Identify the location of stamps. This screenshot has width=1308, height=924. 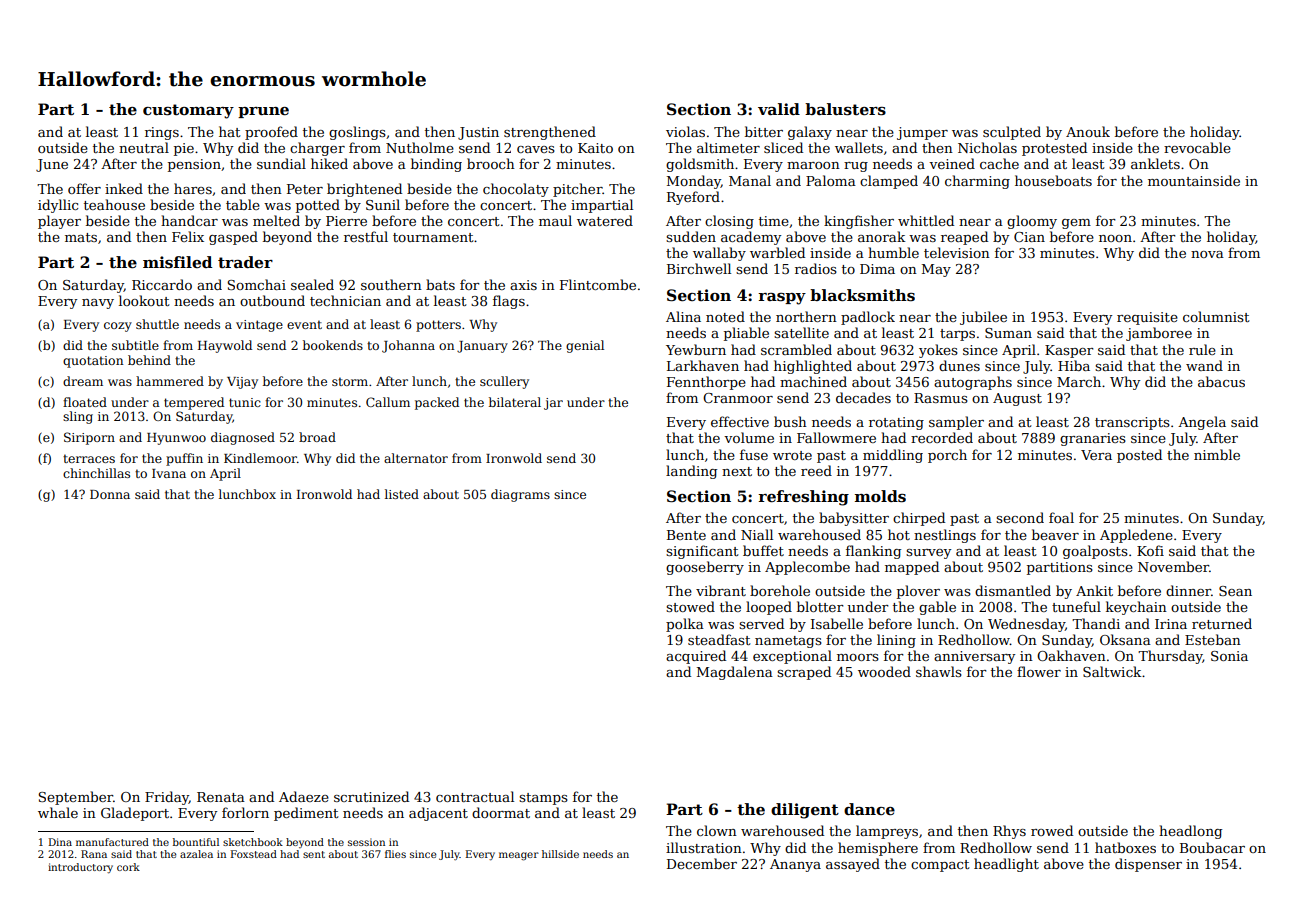
(543, 799).
